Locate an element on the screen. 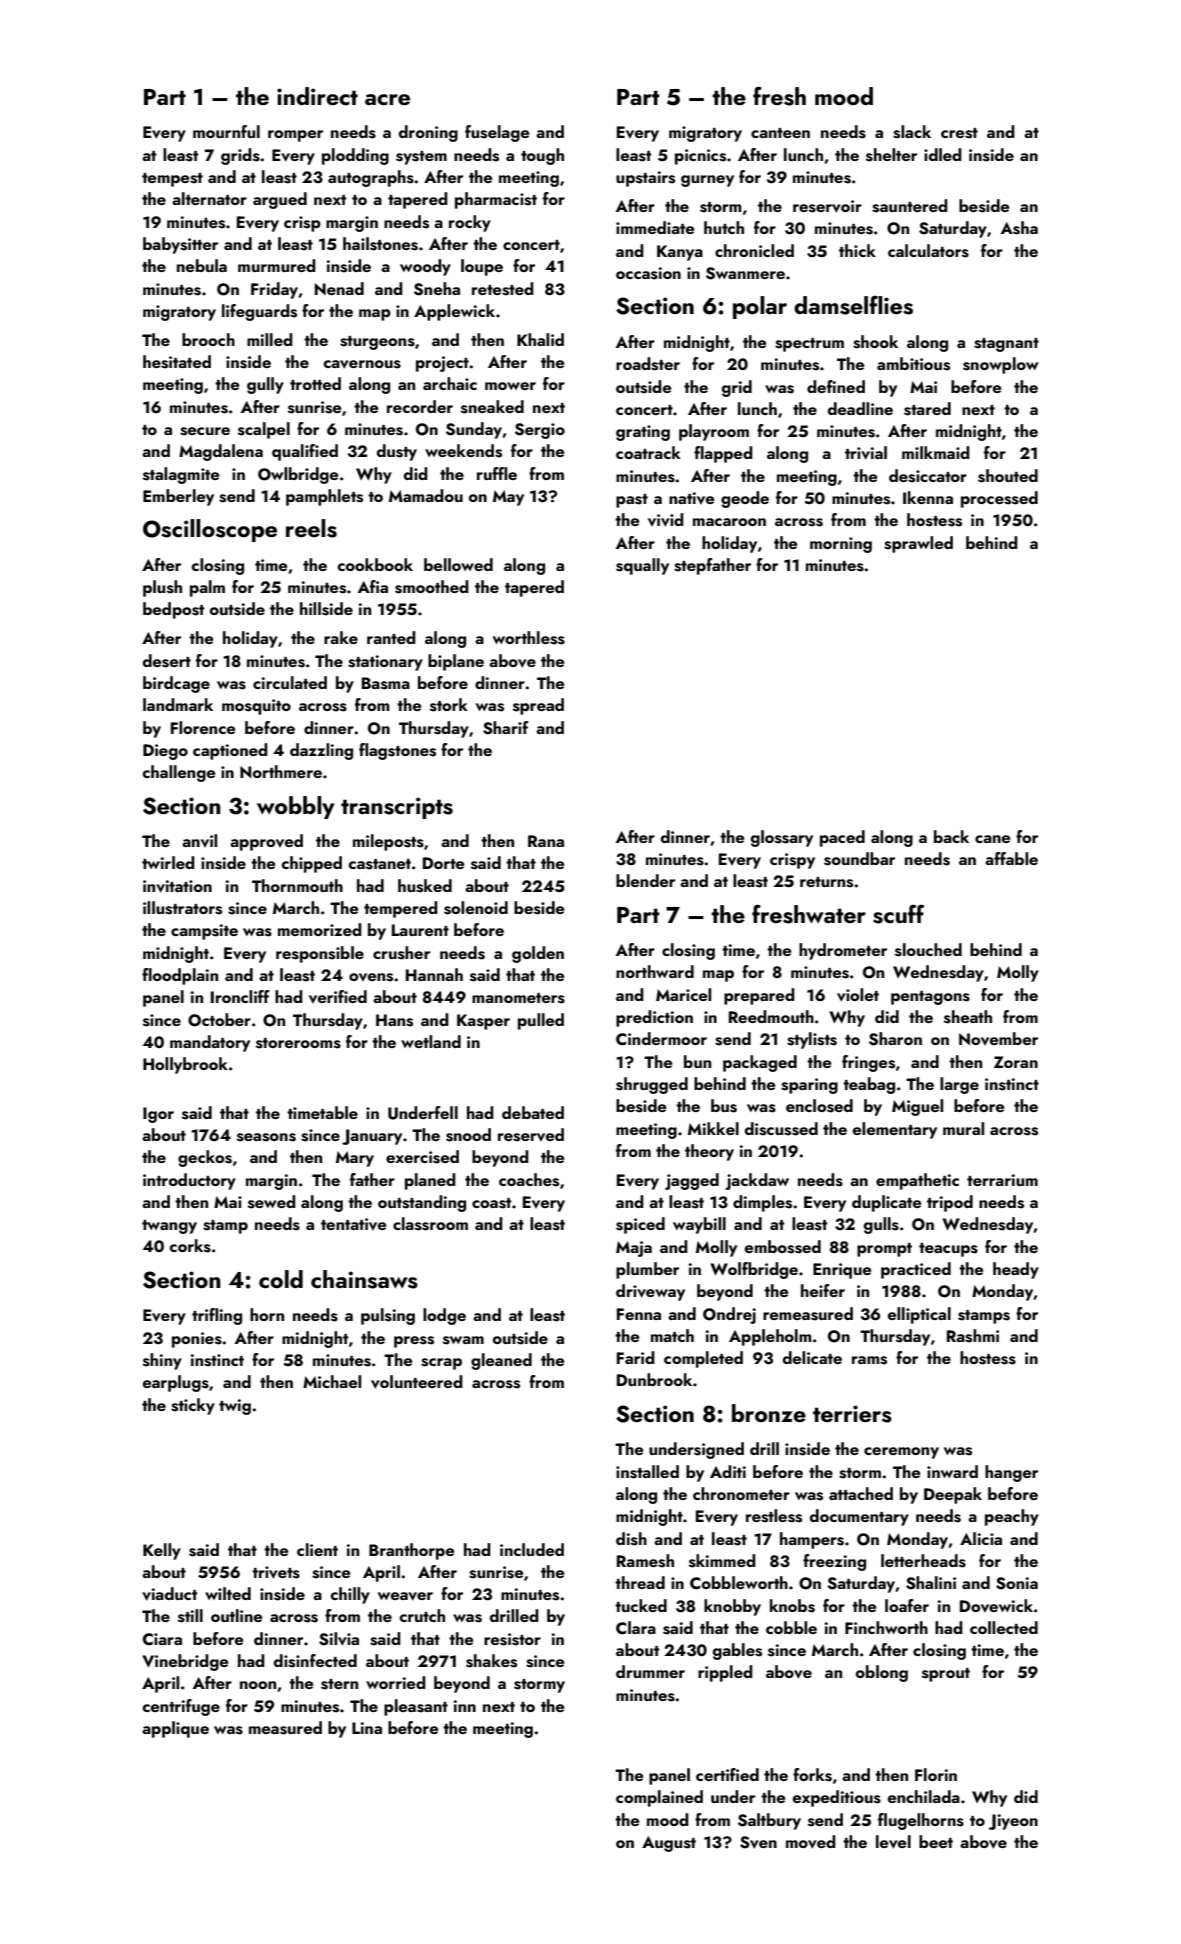  loupe is located at coordinates (482, 267).
